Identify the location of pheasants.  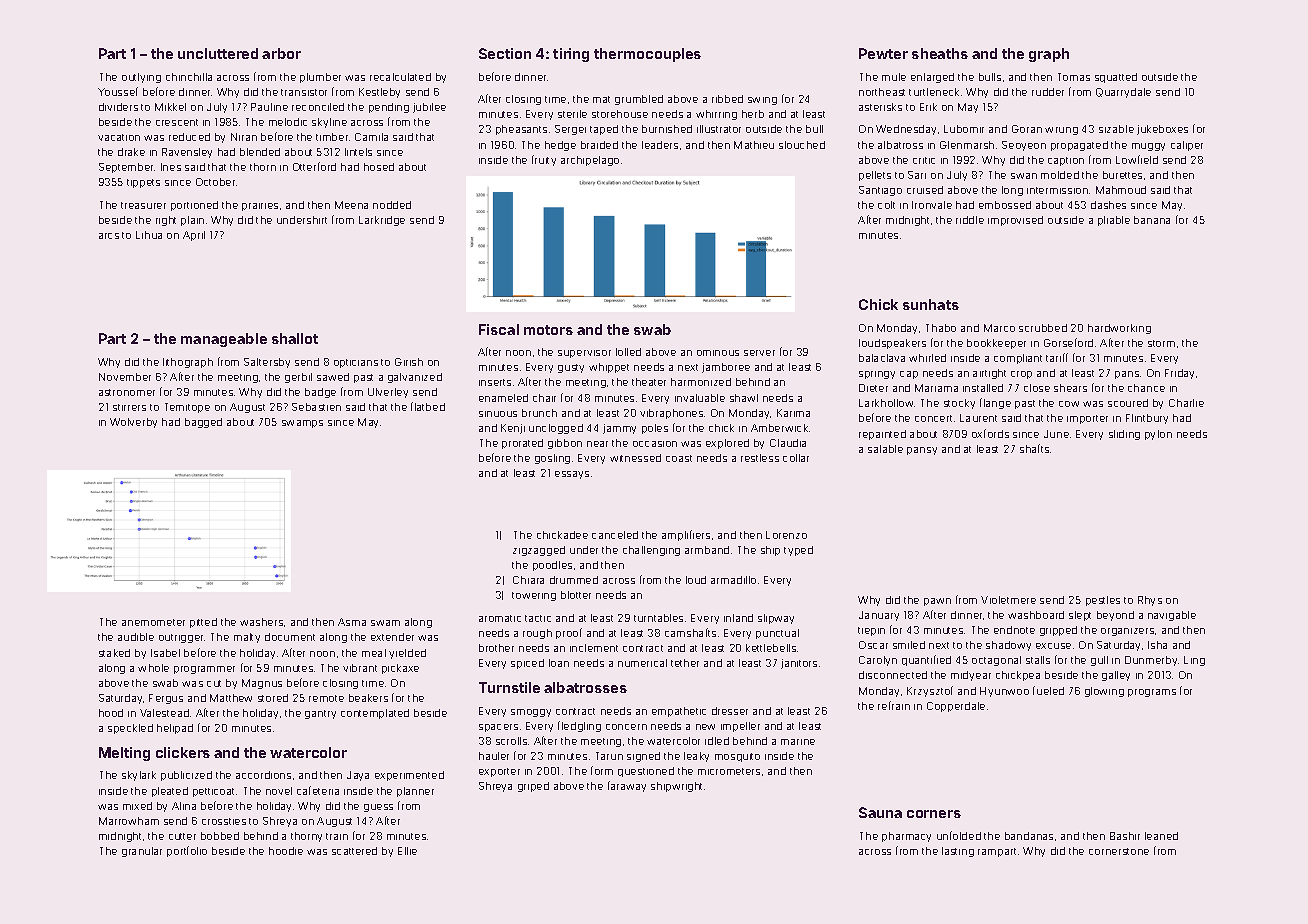
(521, 130).
